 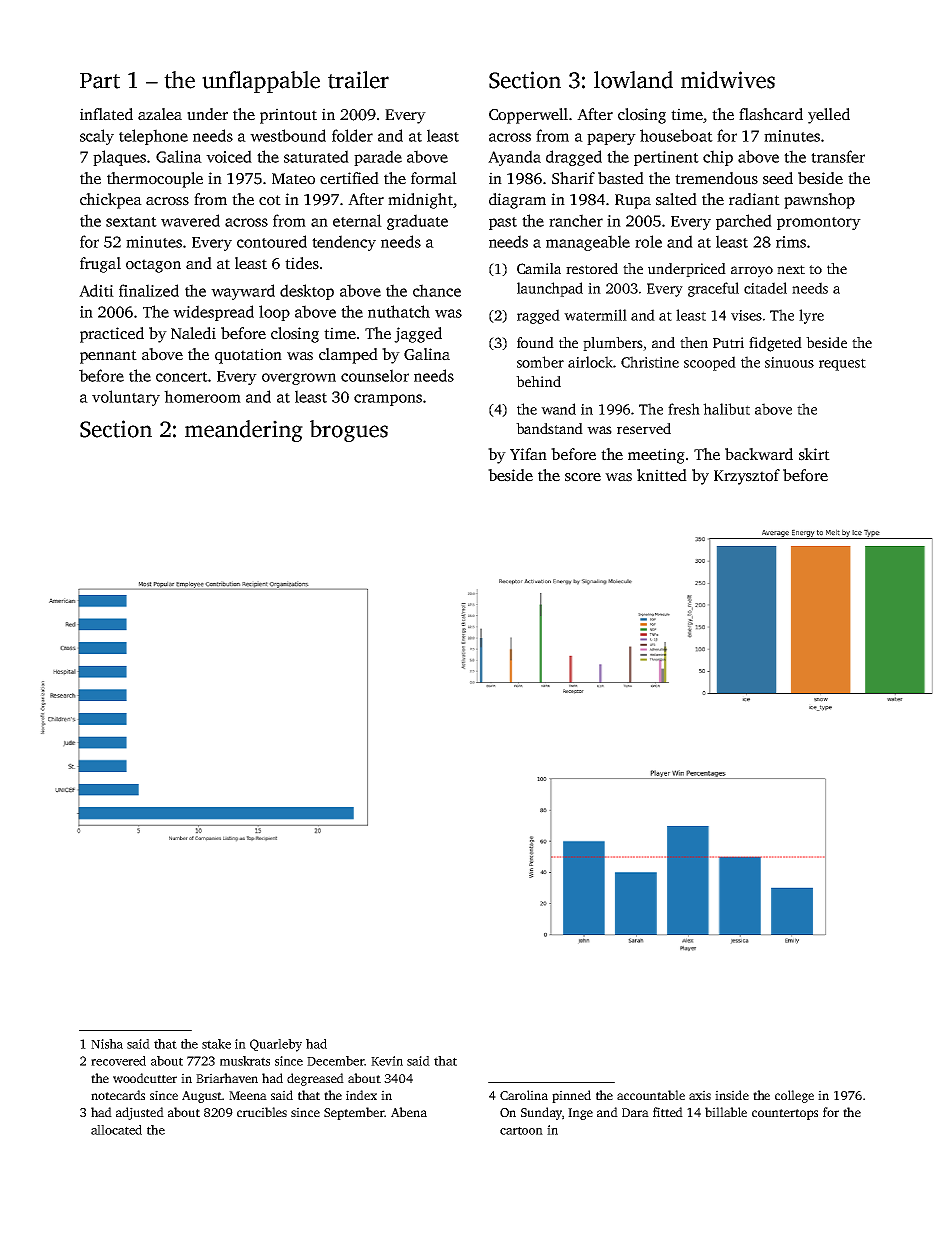 I want to click on Quarleby, so click(x=276, y=1045).
